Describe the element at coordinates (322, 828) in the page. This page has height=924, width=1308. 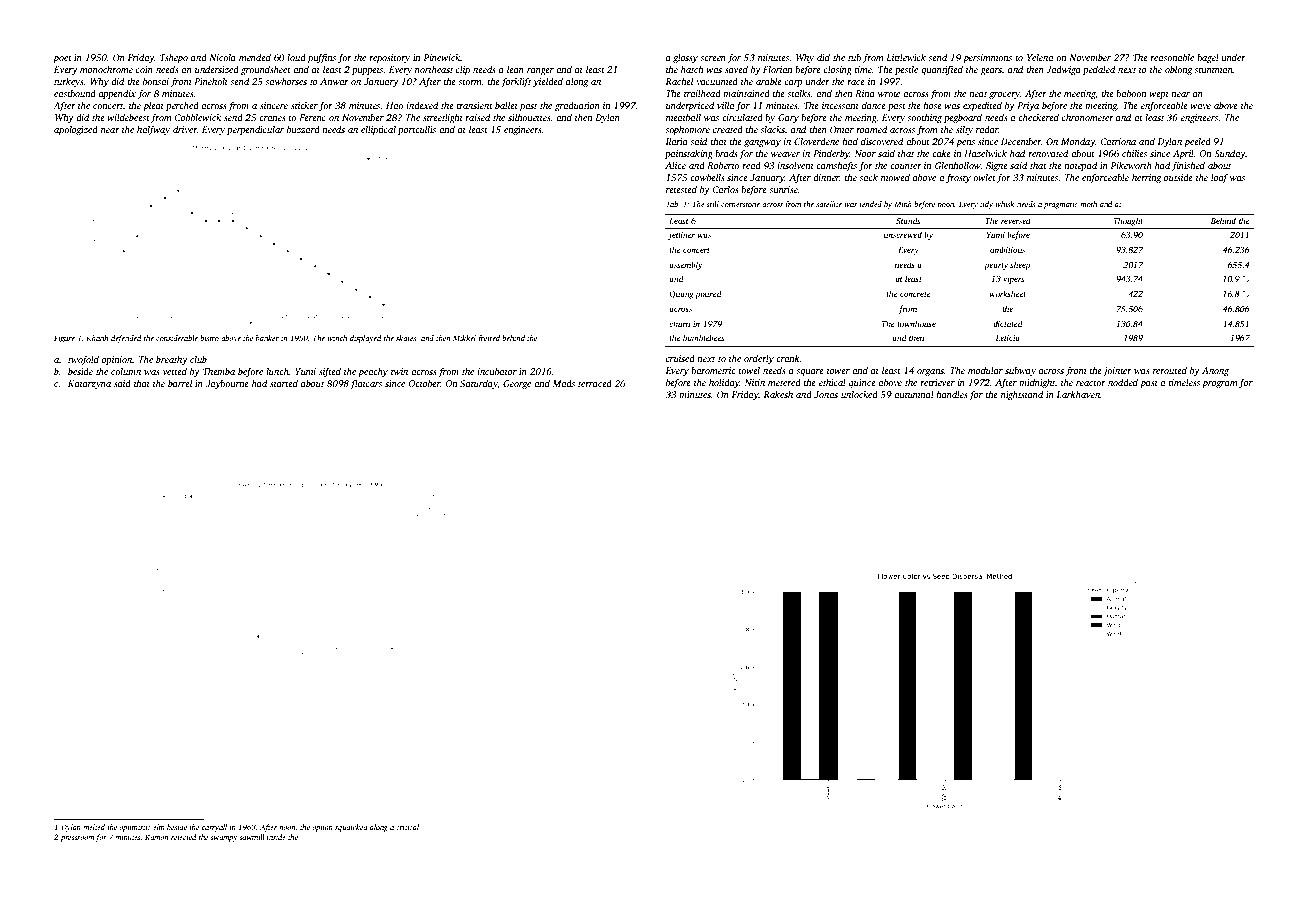
I see `option` at that location.
